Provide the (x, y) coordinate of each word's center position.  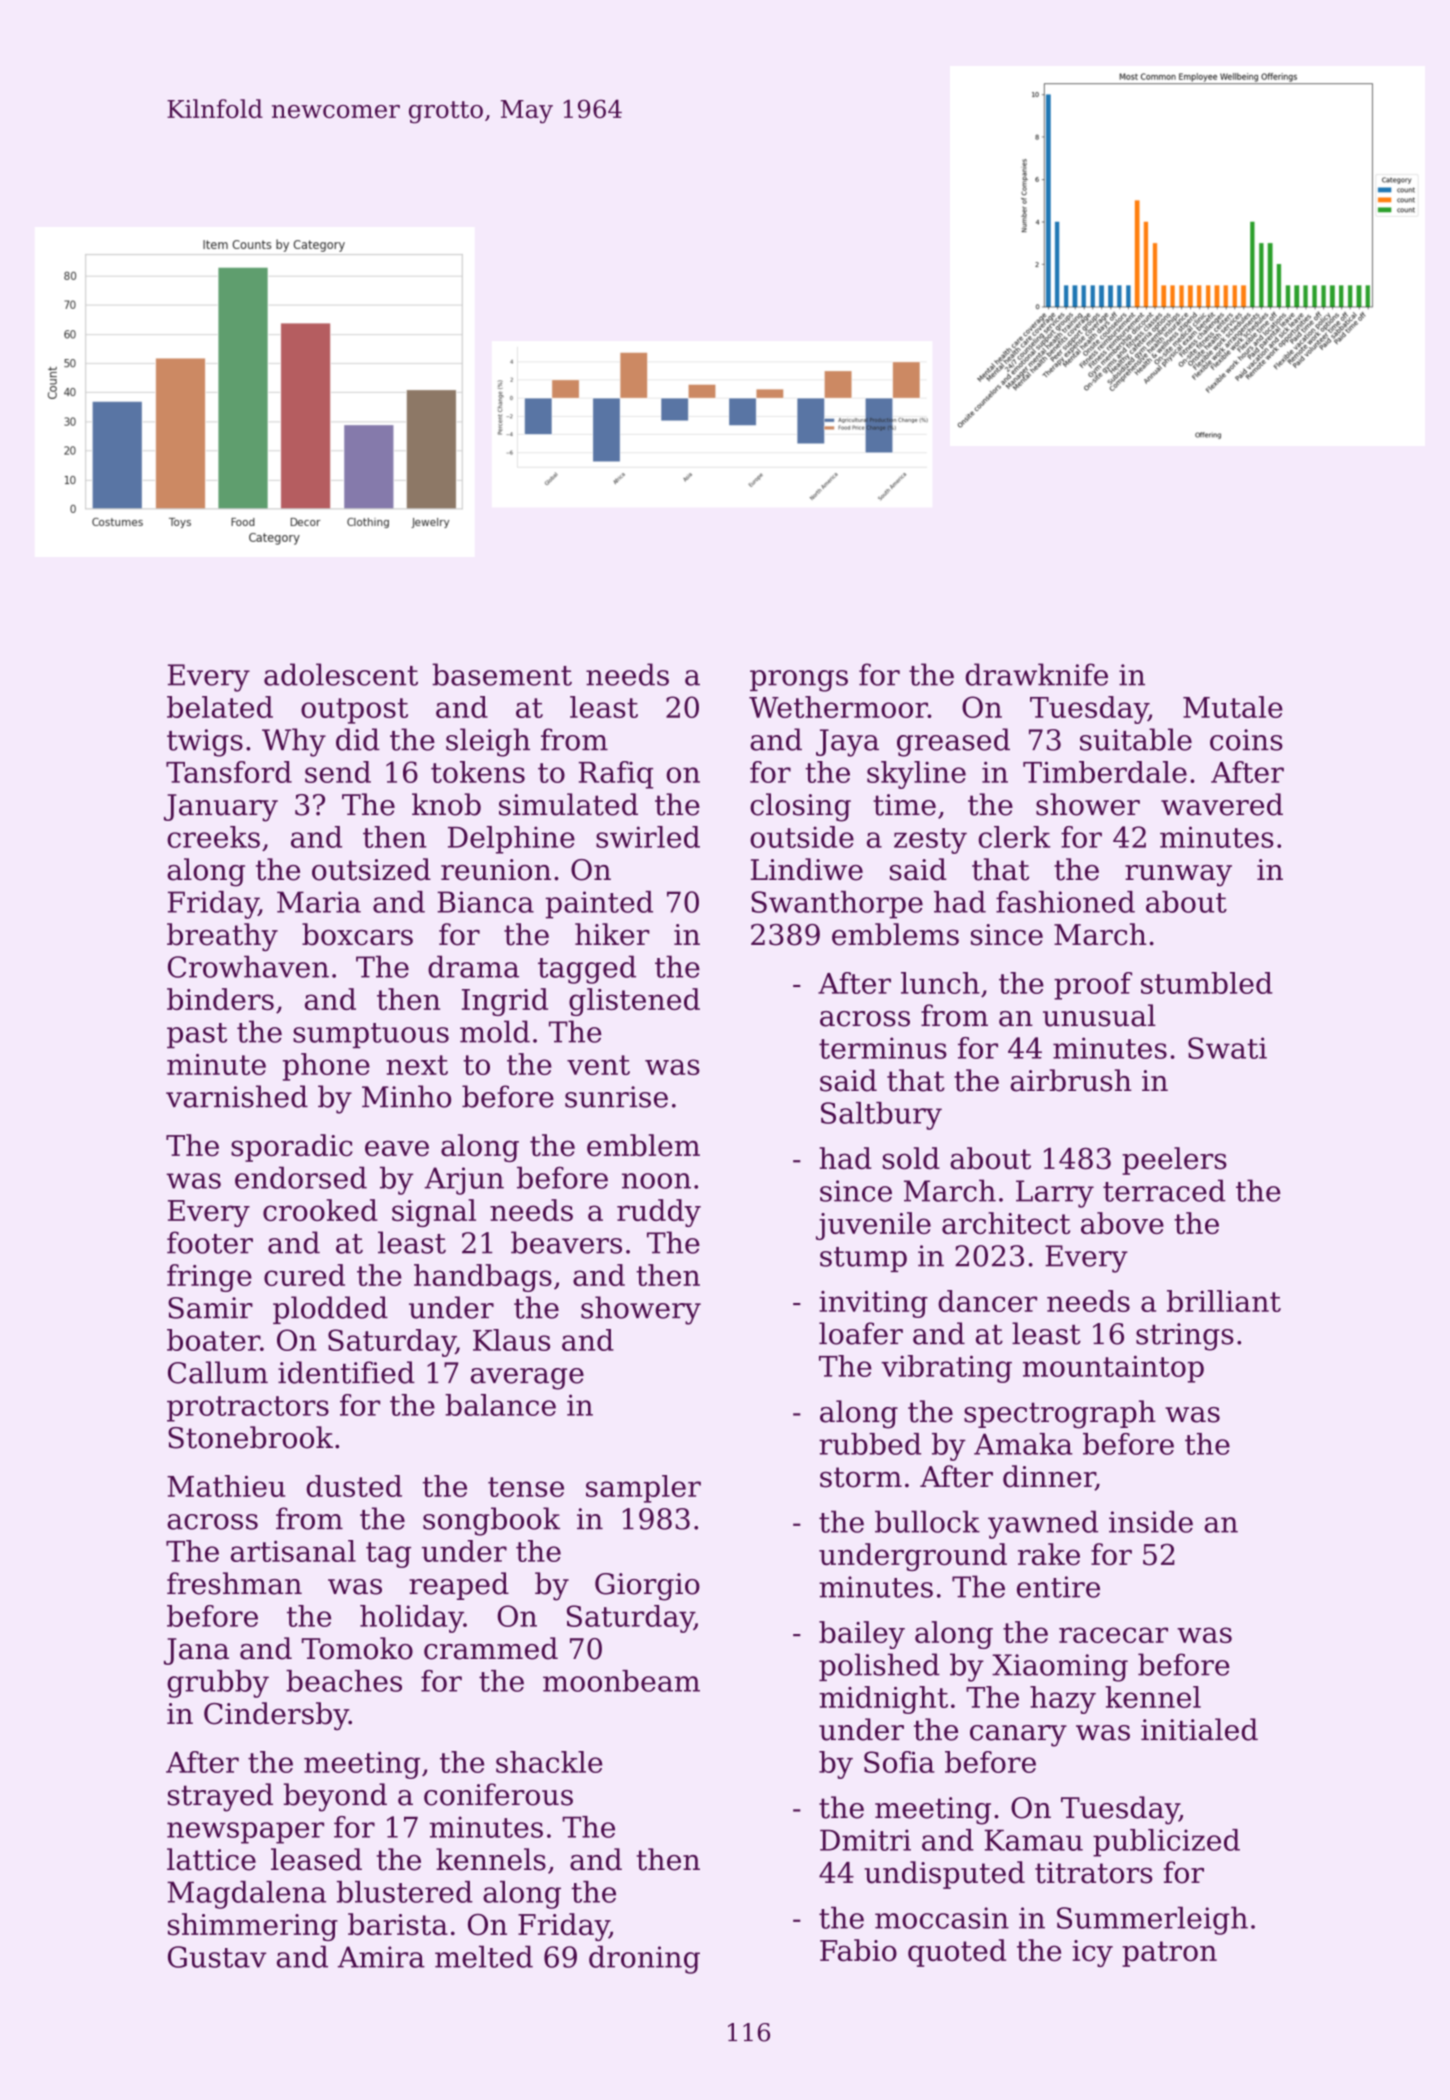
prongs (799, 681)
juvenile (873, 1226)
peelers (1174, 1161)
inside (1151, 1521)
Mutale (1233, 707)
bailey (862, 1635)
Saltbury (881, 1116)
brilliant (1224, 1301)
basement (502, 674)
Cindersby (276, 1716)
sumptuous (371, 1035)
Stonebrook (250, 1437)
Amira (381, 1957)
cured (304, 1275)
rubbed (870, 1444)
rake (1049, 1554)
